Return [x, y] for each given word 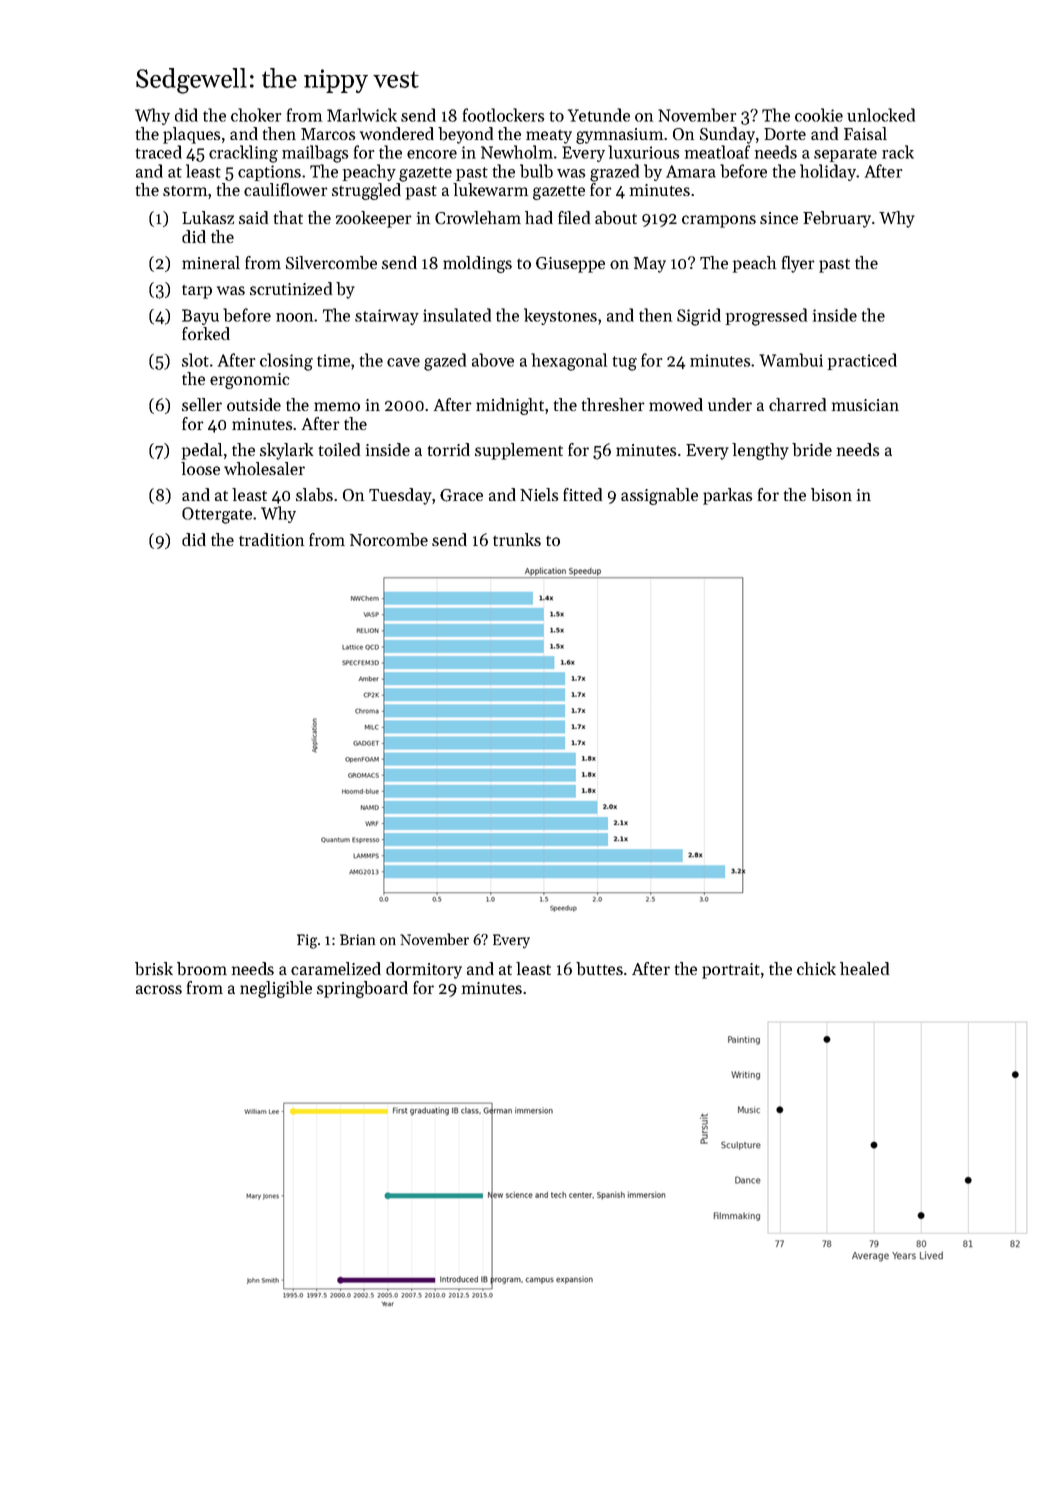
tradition [271, 539]
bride [812, 450]
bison [831, 495]
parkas [727, 496]
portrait [731, 971]
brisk [154, 969]
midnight [510, 406]
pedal [202, 451]
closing [286, 362]
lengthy [760, 451]
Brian [357, 939]
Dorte [785, 134]
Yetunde [599, 115]
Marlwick [362, 115]
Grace [461, 495]
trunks [517, 539]
